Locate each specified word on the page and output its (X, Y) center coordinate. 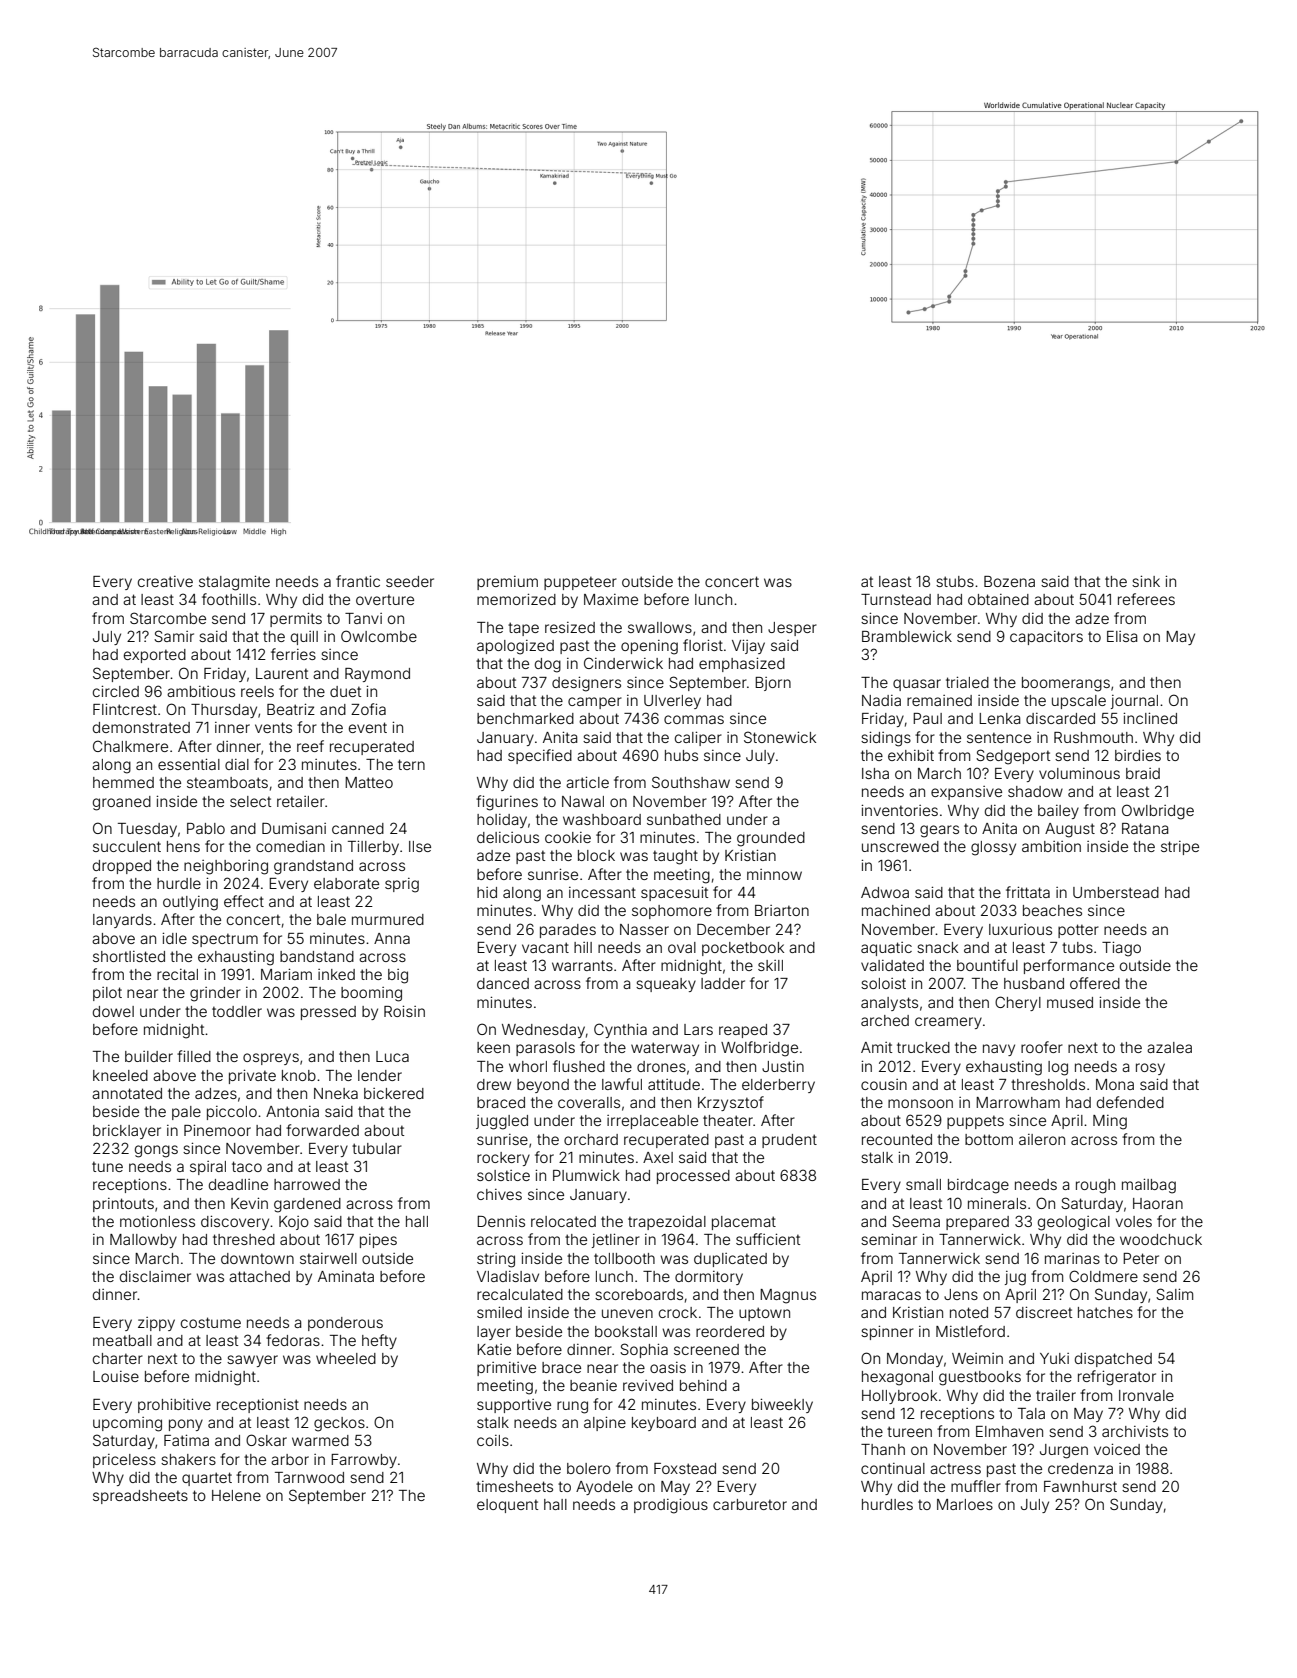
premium (507, 583)
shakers (188, 1459)
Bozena (1009, 581)
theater (728, 1120)
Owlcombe (379, 636)
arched (885, 1020)
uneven (627, 1313)
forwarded (322, 1130)
